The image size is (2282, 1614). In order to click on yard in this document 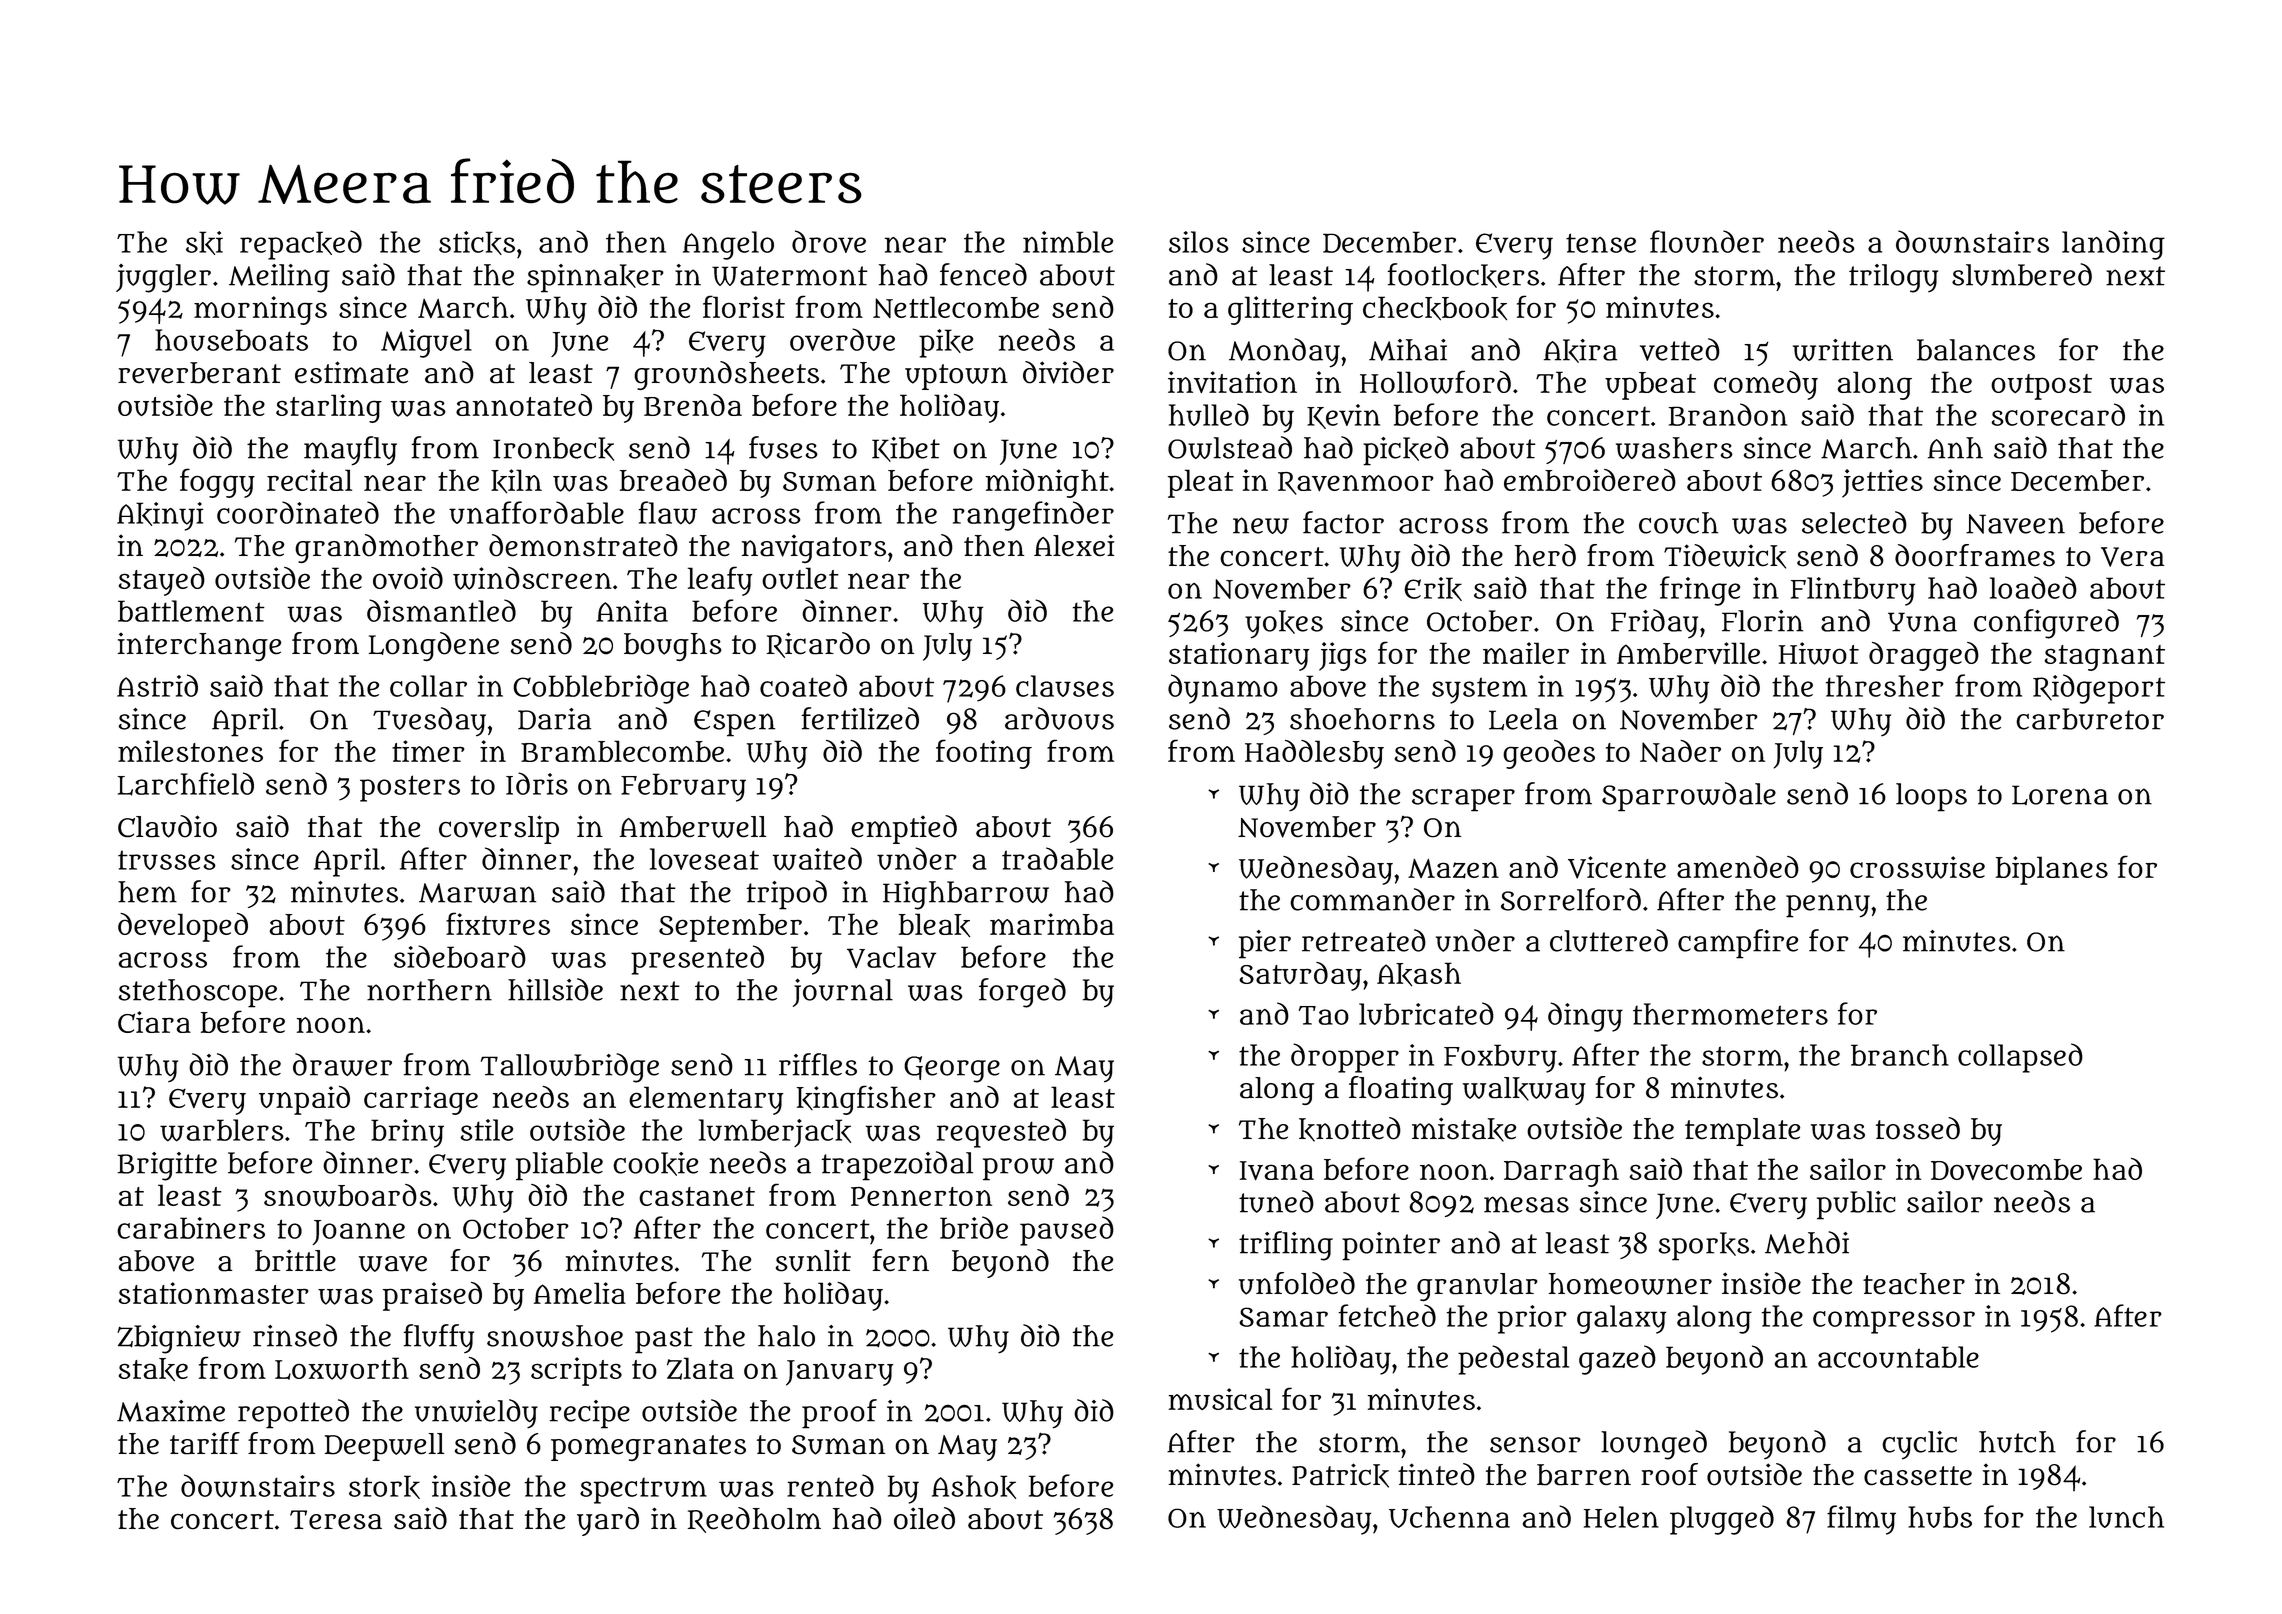, I will do `click(608, 1521)`.
